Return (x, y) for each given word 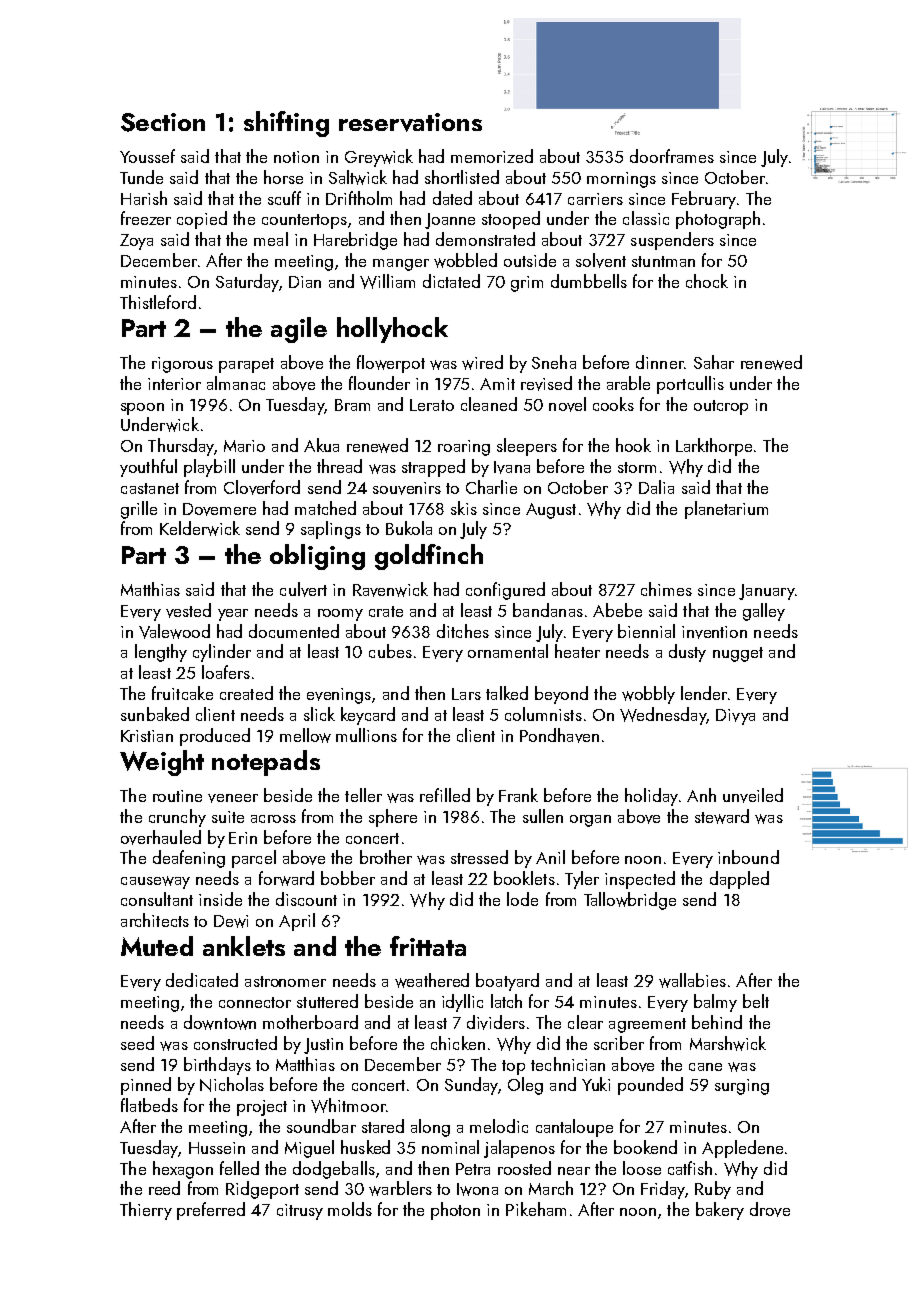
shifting (286, 124)
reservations (410, 122)
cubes (390, 651)
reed (164, 1188)
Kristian (147, 736)
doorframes (672, 156)
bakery (720, 1211)
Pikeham (536, 1209)
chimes (666, 589)
